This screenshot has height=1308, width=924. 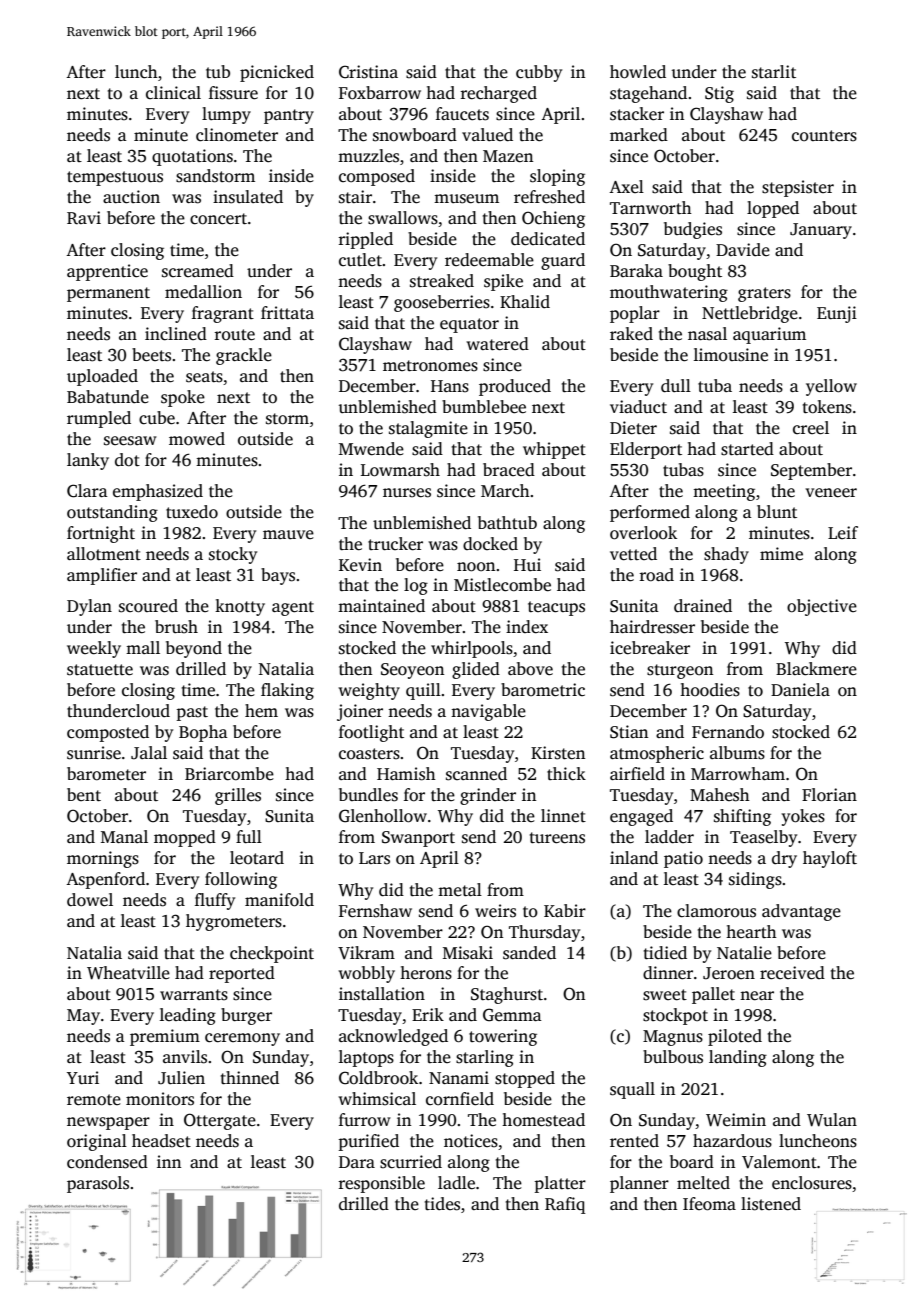 What do you see at coordinates (634, 858) in the screenshot?
I see `inland` at bounding box center [634, 858].
